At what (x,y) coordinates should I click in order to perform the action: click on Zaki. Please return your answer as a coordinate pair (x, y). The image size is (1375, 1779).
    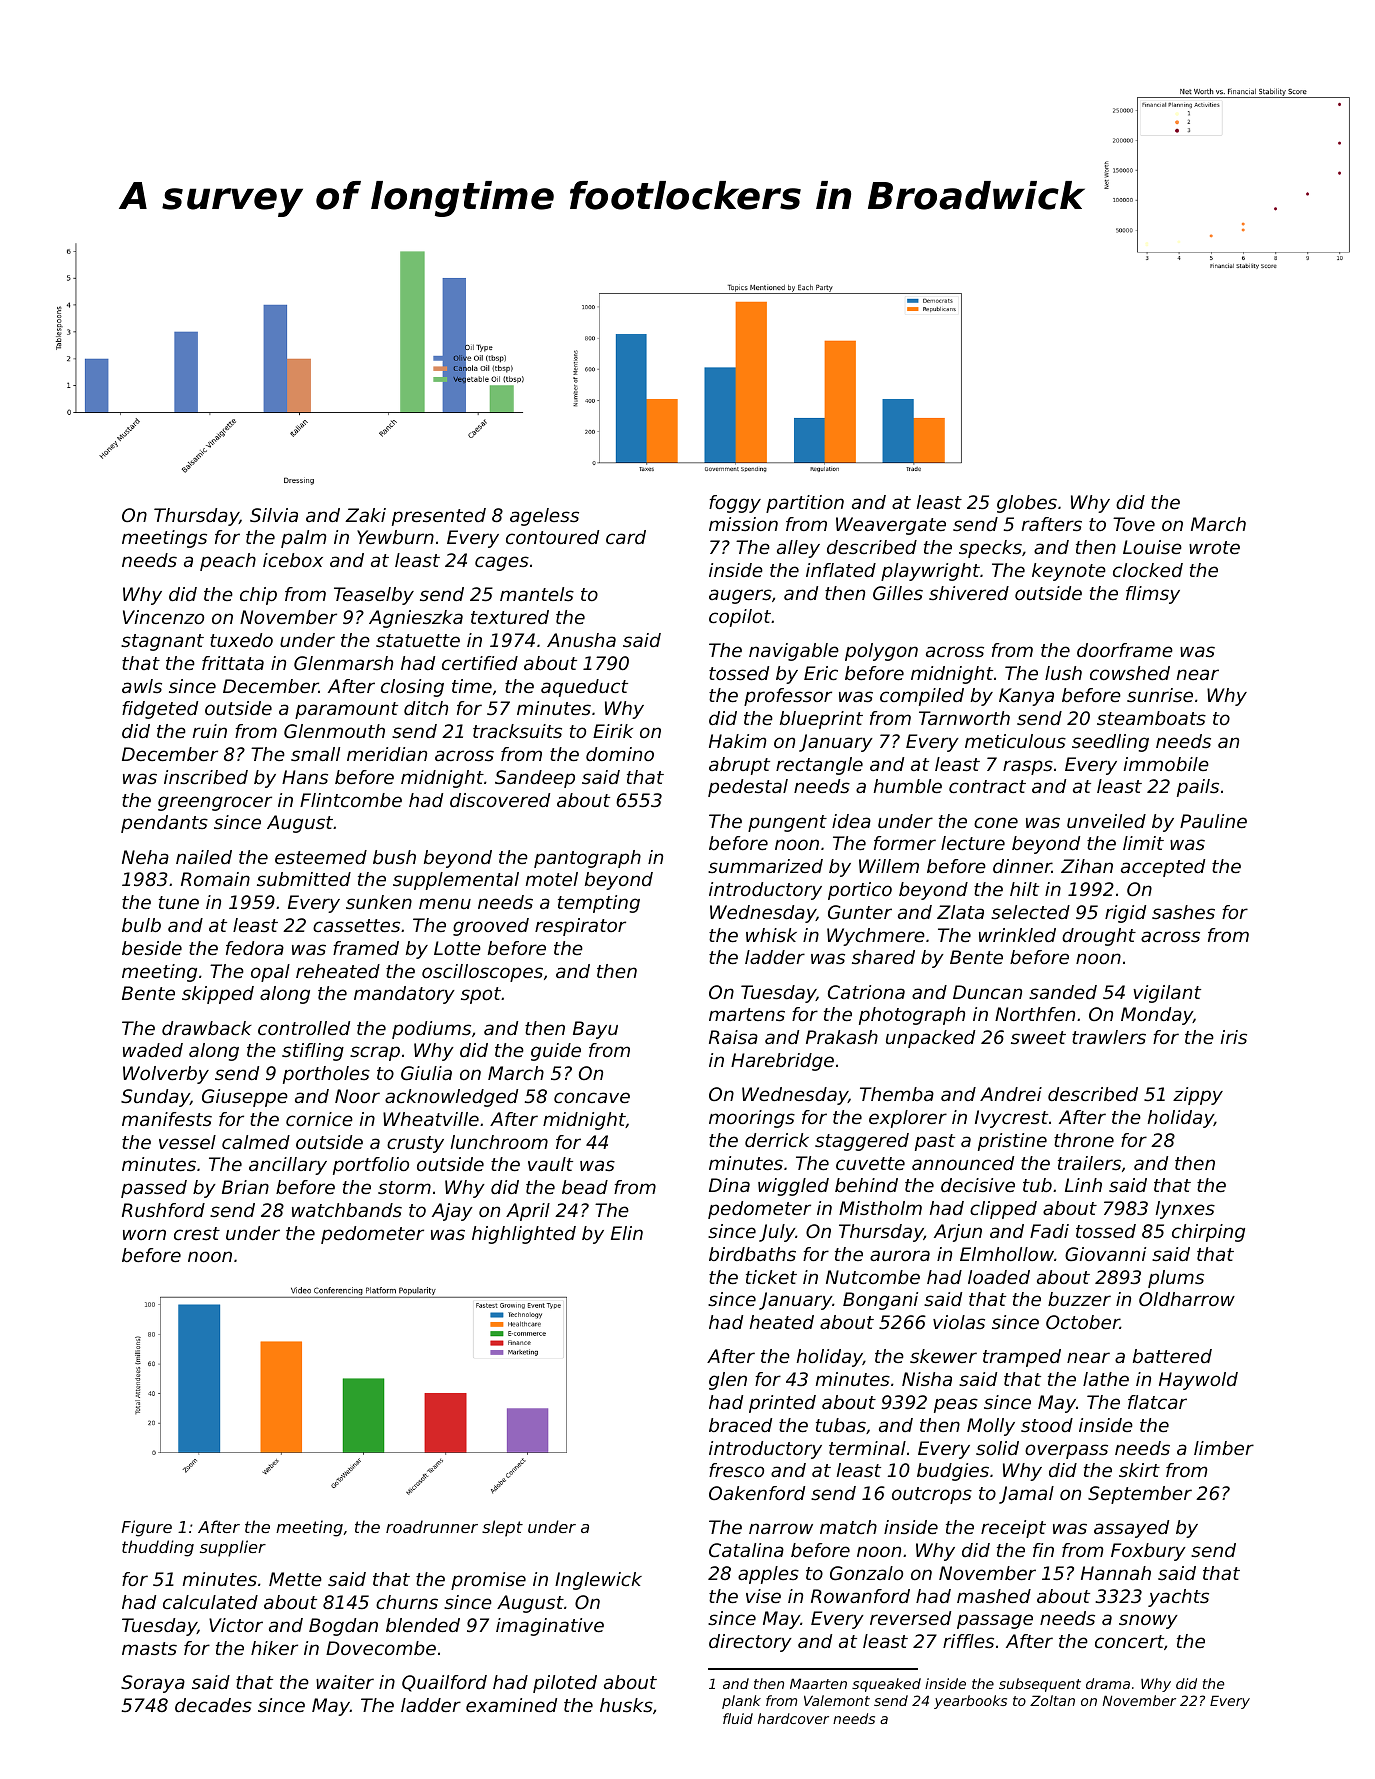
    Looking at the image, I should click on (365, 515).
